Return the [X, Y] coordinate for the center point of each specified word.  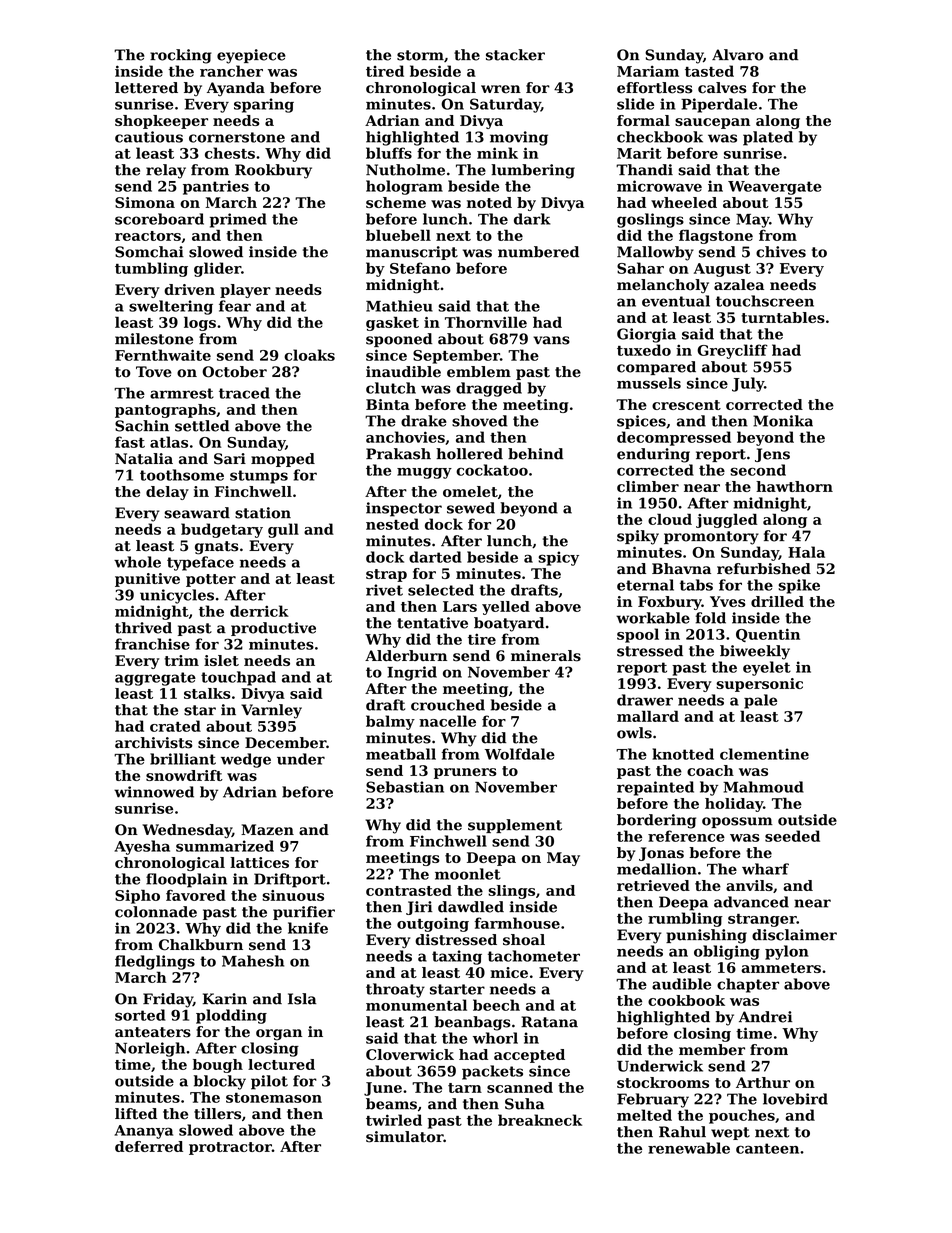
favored [196, 895]
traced [244, 393]
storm [420, 55]
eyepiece [251, 56]
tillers [217, 1114]
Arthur [763, 1082]
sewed [471, 508]
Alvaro [738, 55]
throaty [395, 990]
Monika [783, 421]
